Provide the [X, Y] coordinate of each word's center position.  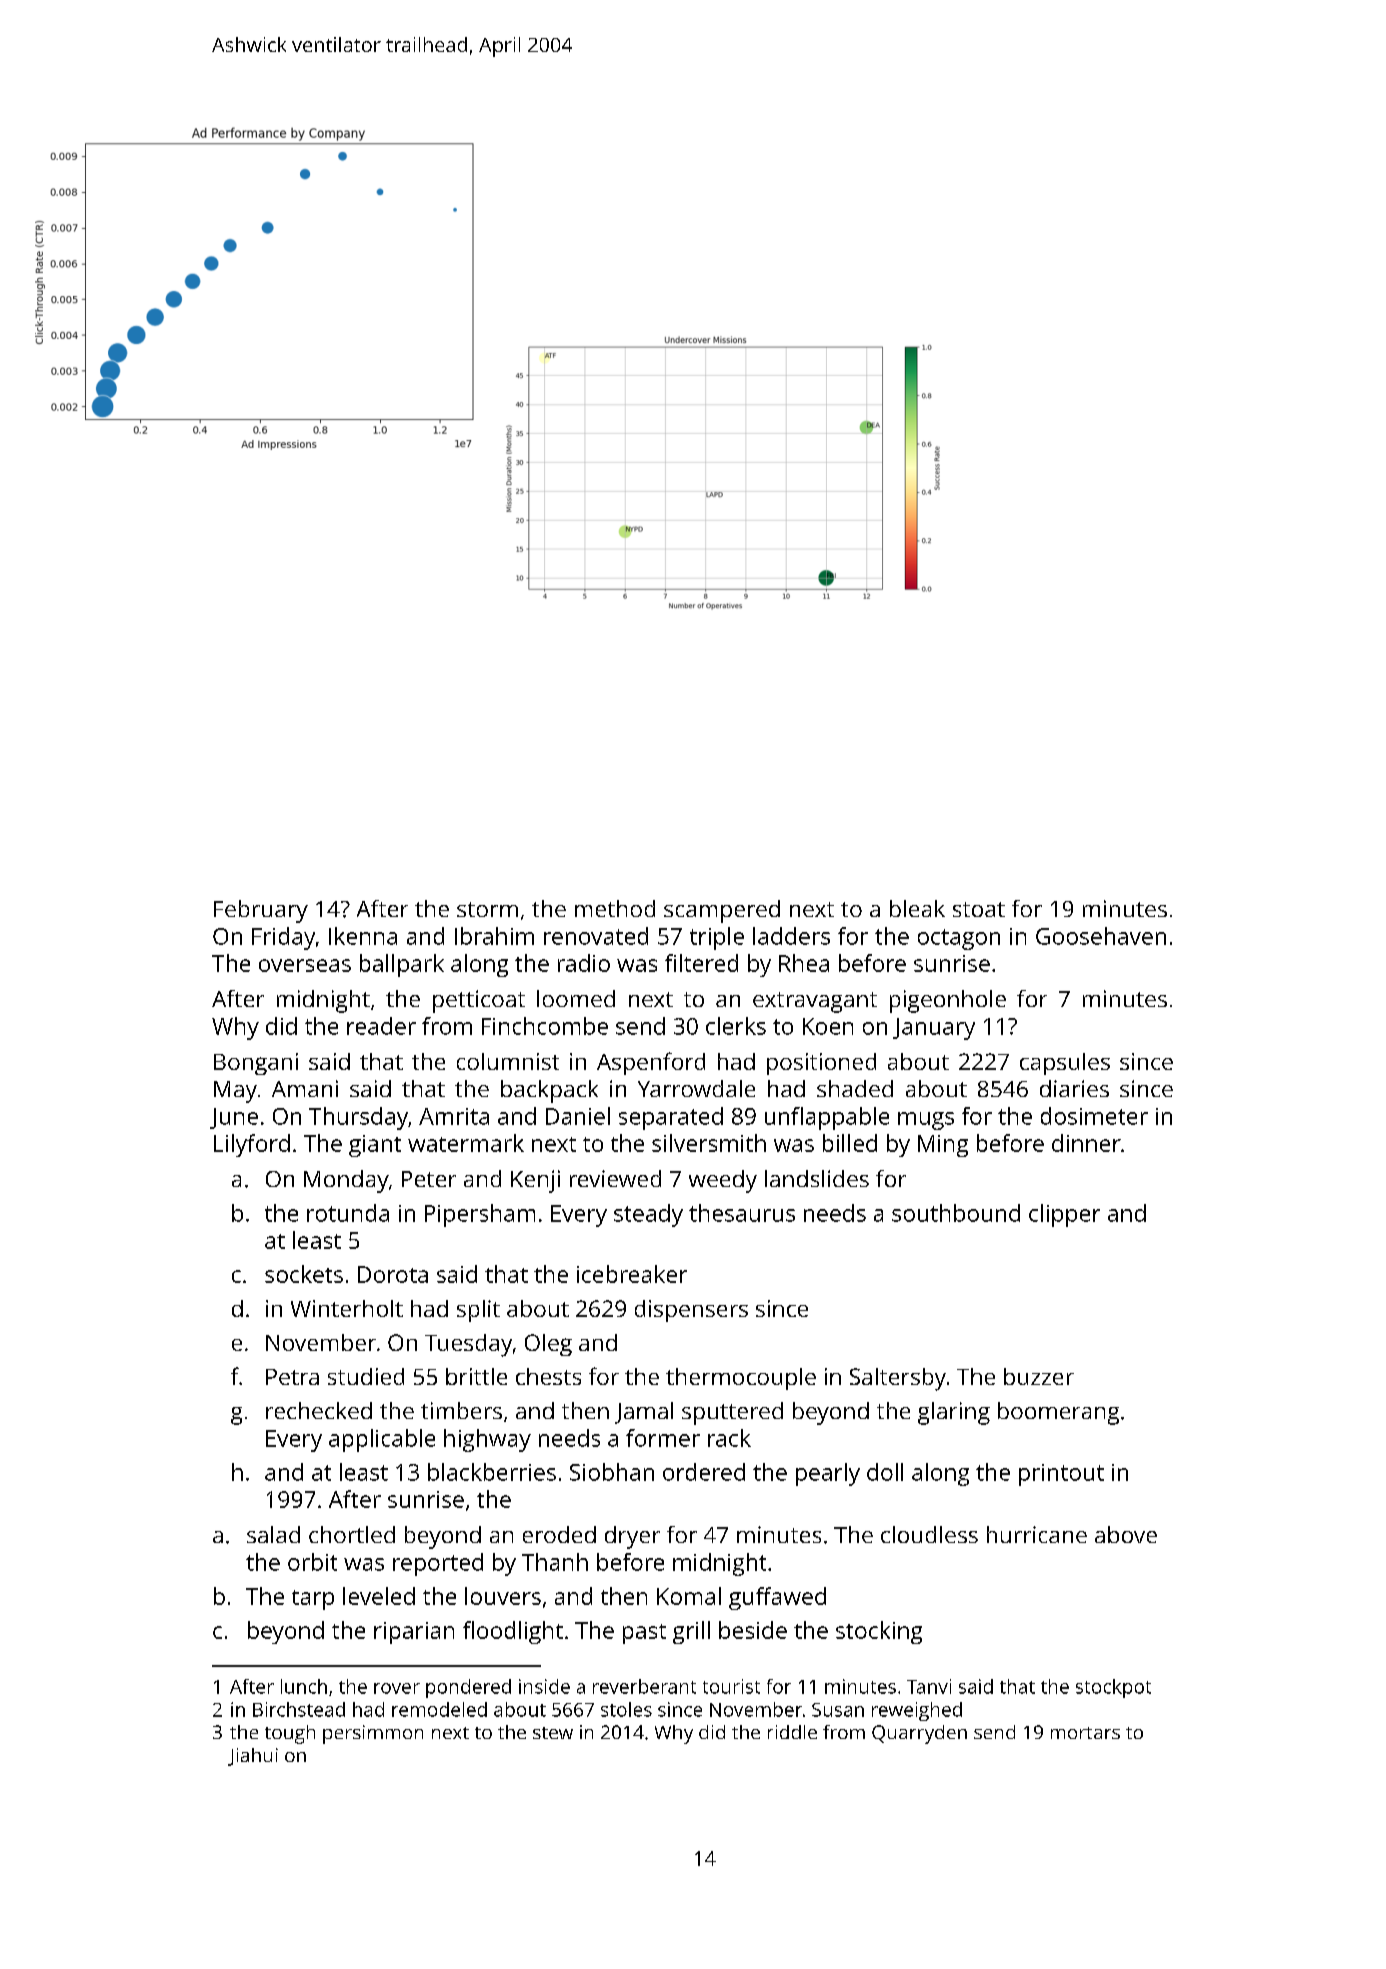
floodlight [513, 1632]
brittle [476, 1376]
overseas [305, 965]
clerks [736, 1026]
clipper [1064, 1215]
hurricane [1037, 1534]
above [1126, 1534]
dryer [632, 1537]
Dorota [393, 1274]
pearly [828, 1474]
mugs [926, 1121]
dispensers [691, 1311]
